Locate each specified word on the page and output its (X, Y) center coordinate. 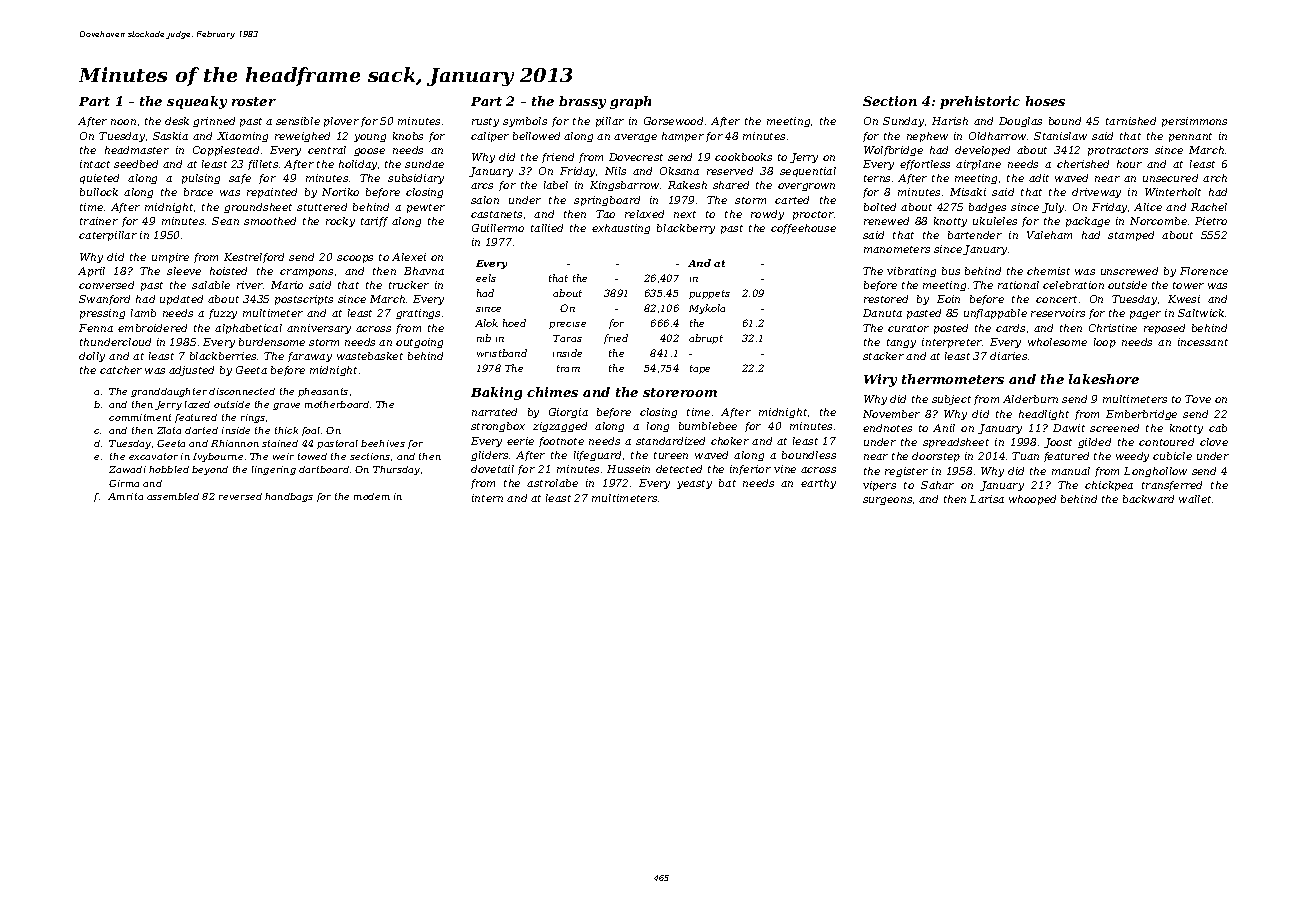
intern (487, 498)
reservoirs (1058, 313)
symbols (525, 122)
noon (123, 122)
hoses (1045, 101)
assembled (173, 496)
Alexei (409, 257)
